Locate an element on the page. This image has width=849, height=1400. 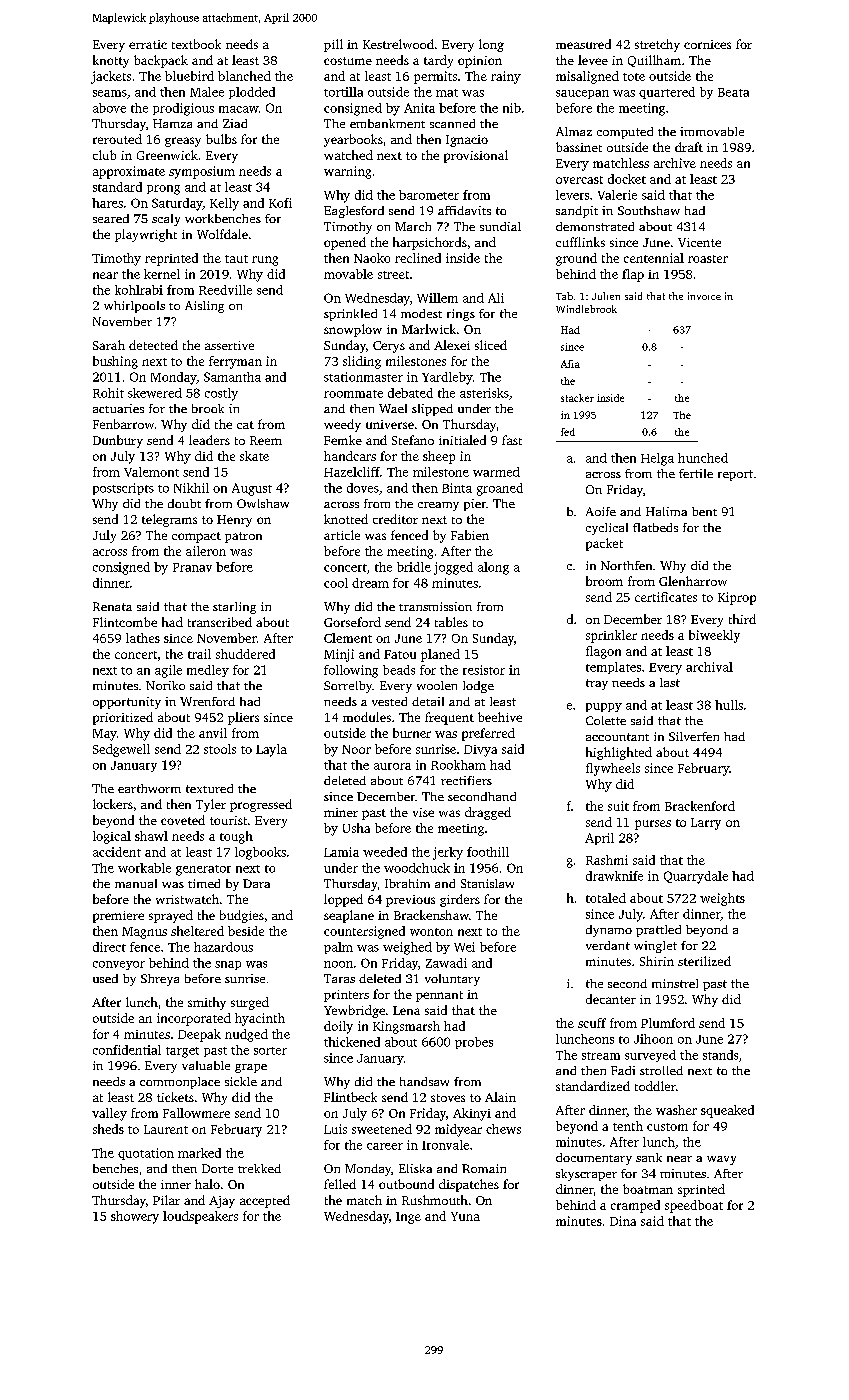
Reedville is located at coordinates (225, 290).
